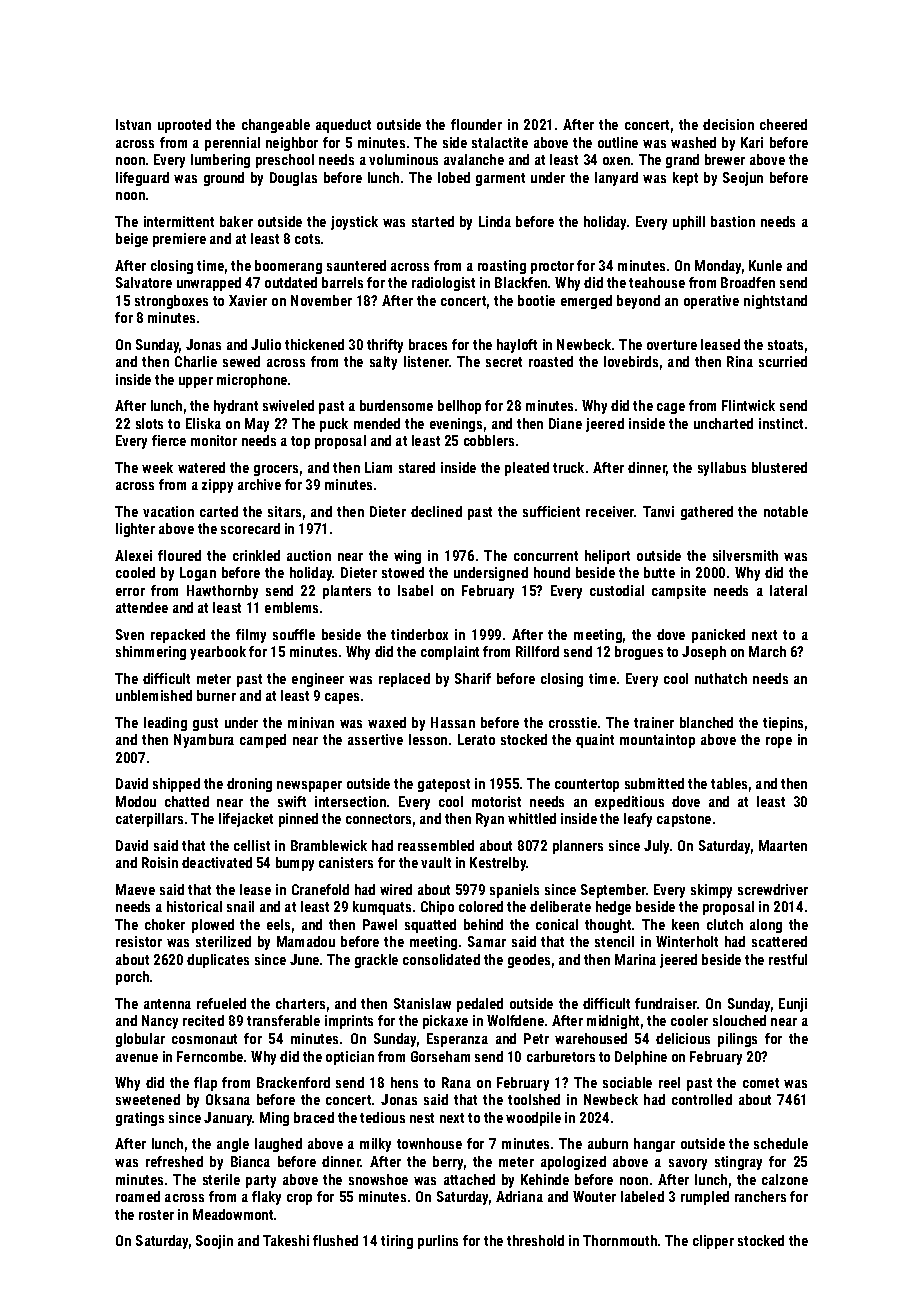 The height and width of the screenshot is (1308, 924). What do you see at coordinates (783, 845) in the screenshot?
I see `Maarten` at bounding box center [783, 845].
